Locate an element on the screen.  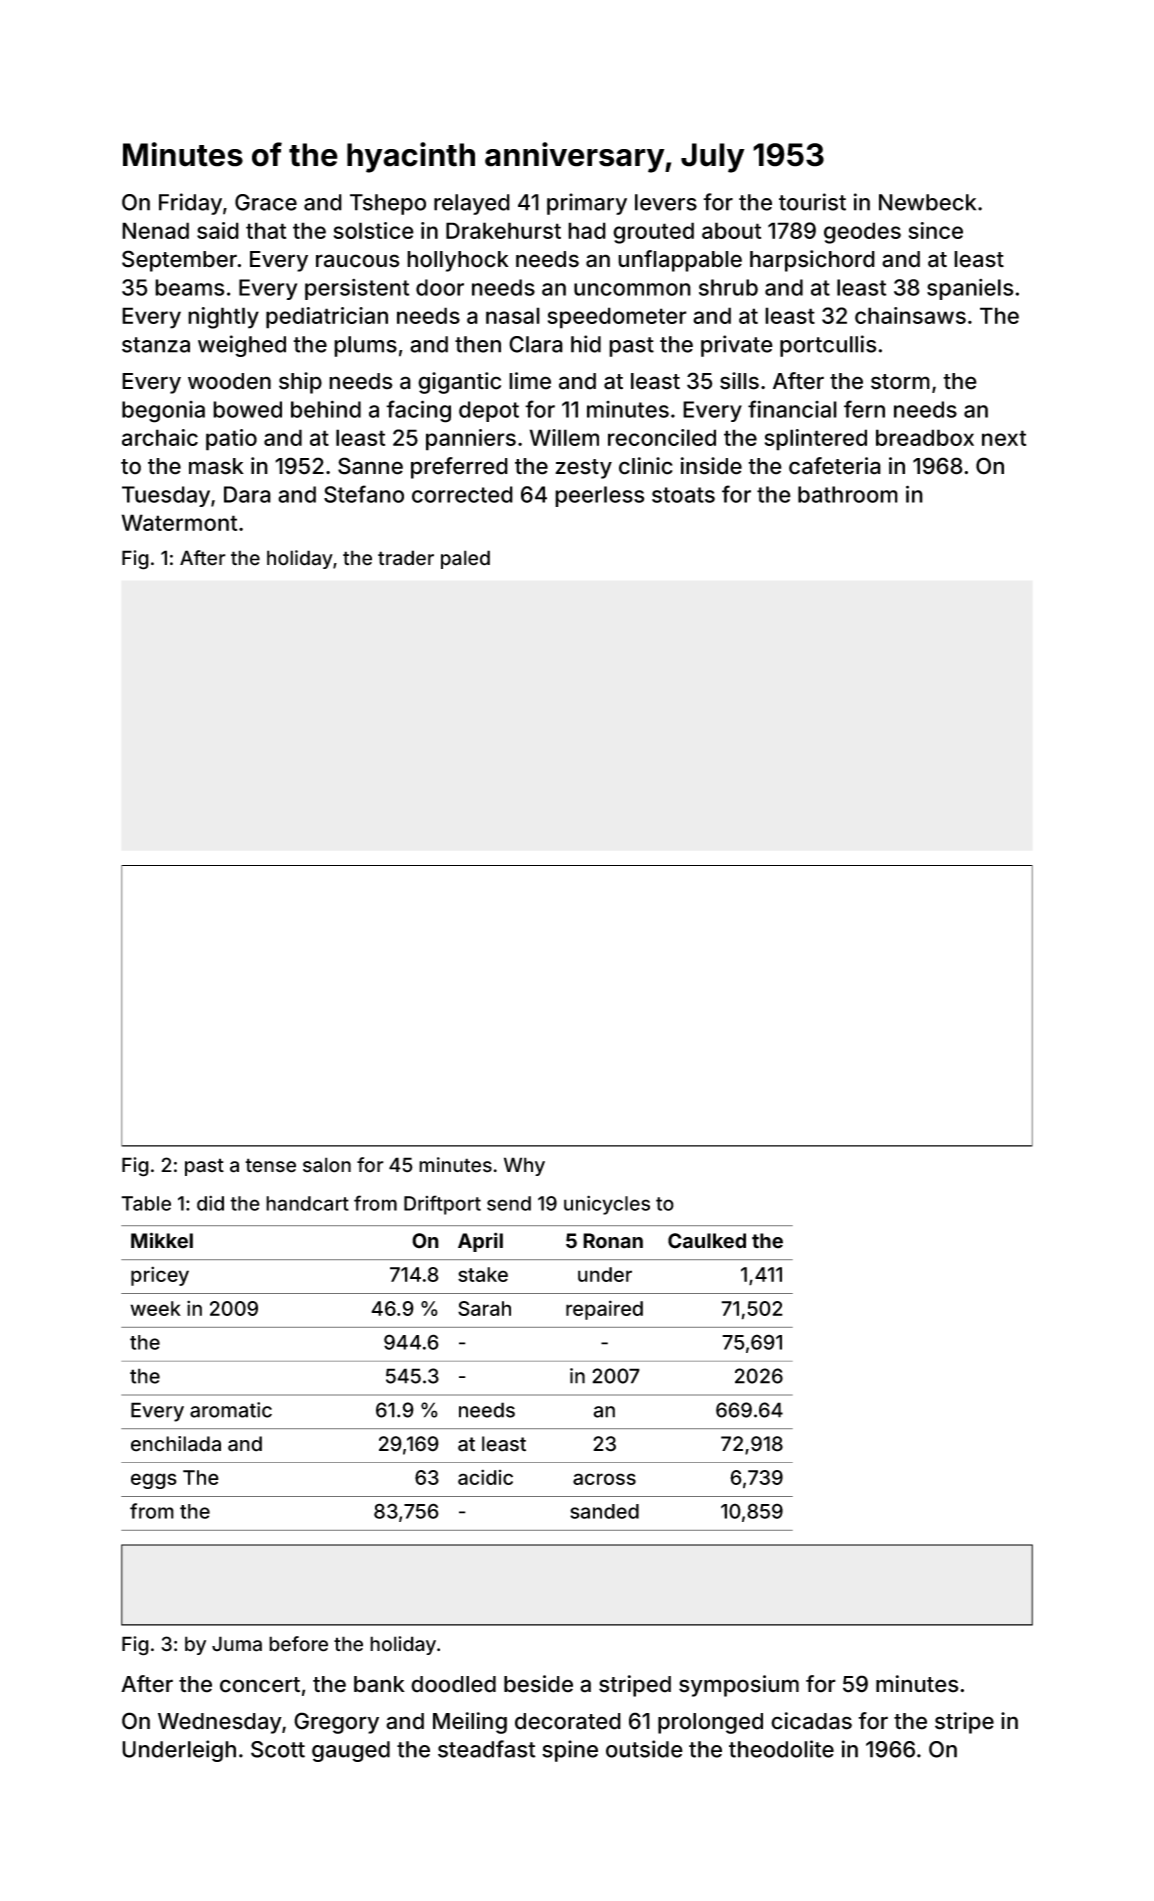
relayed is located at coordinates (472, 204).
